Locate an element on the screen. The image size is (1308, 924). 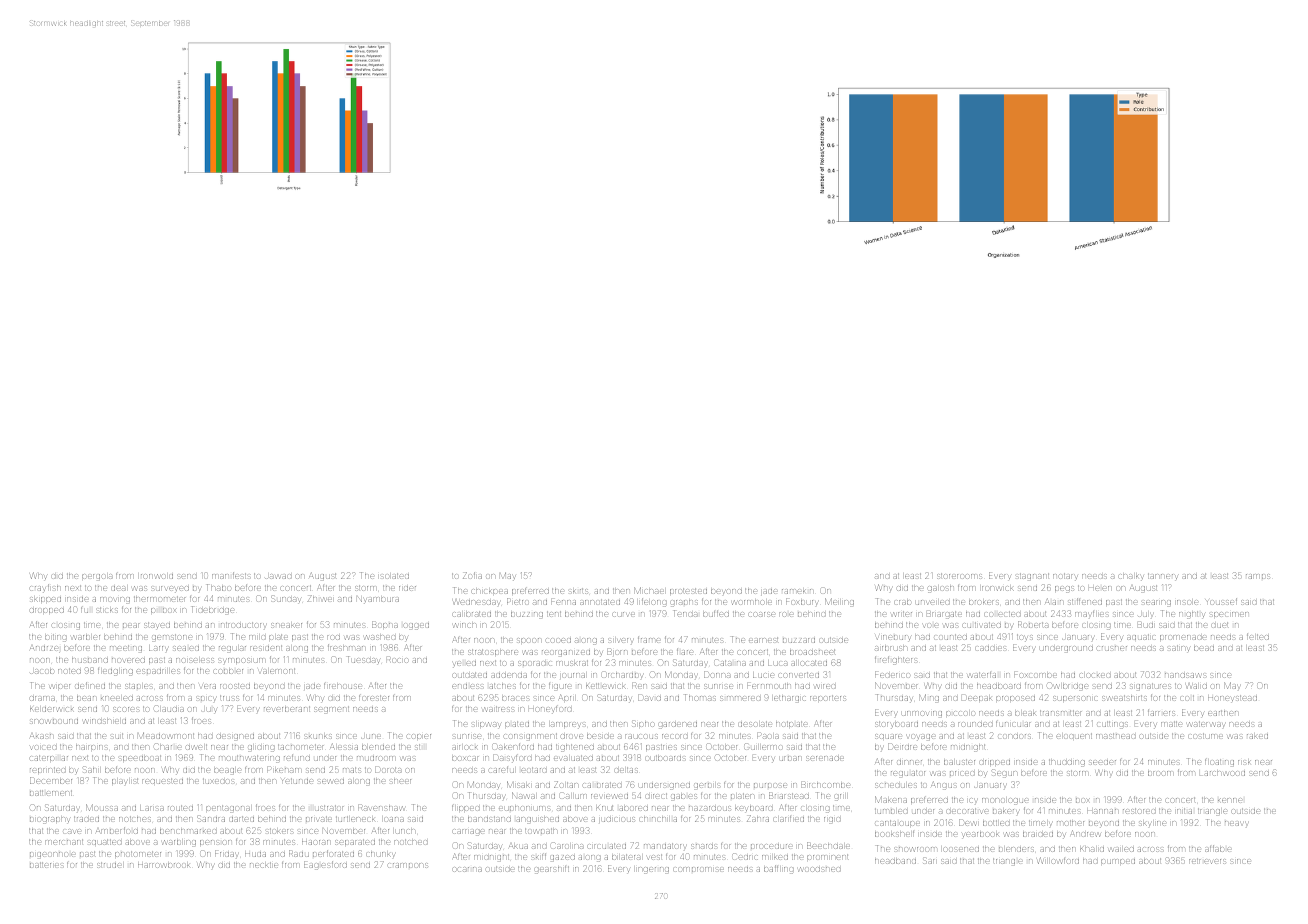
retrievers is located at coordinates (1207, 861).
